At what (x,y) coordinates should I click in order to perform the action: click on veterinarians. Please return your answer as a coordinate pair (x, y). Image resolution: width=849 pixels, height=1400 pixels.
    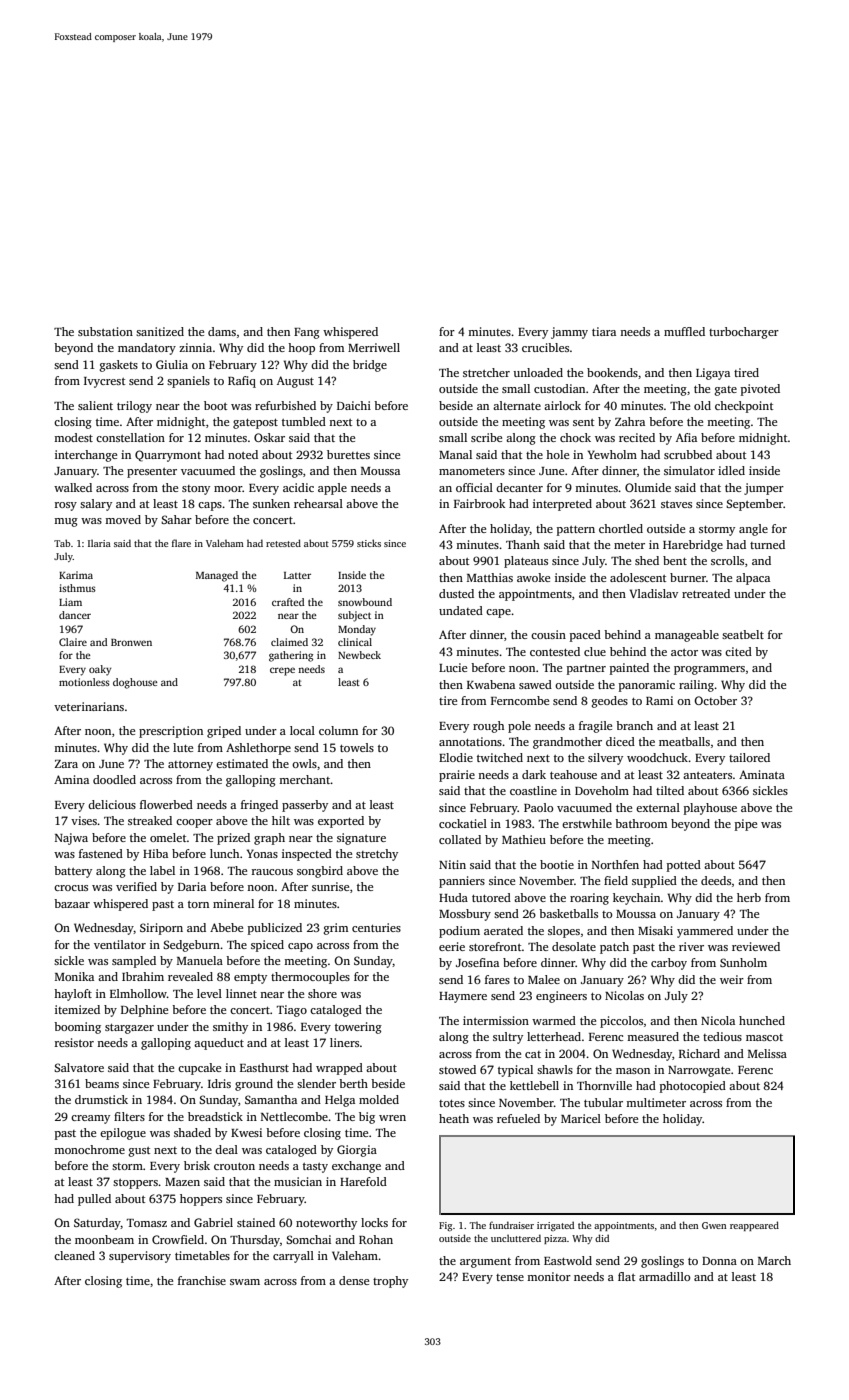
    Looking at the image, I should click on (89, 706).
